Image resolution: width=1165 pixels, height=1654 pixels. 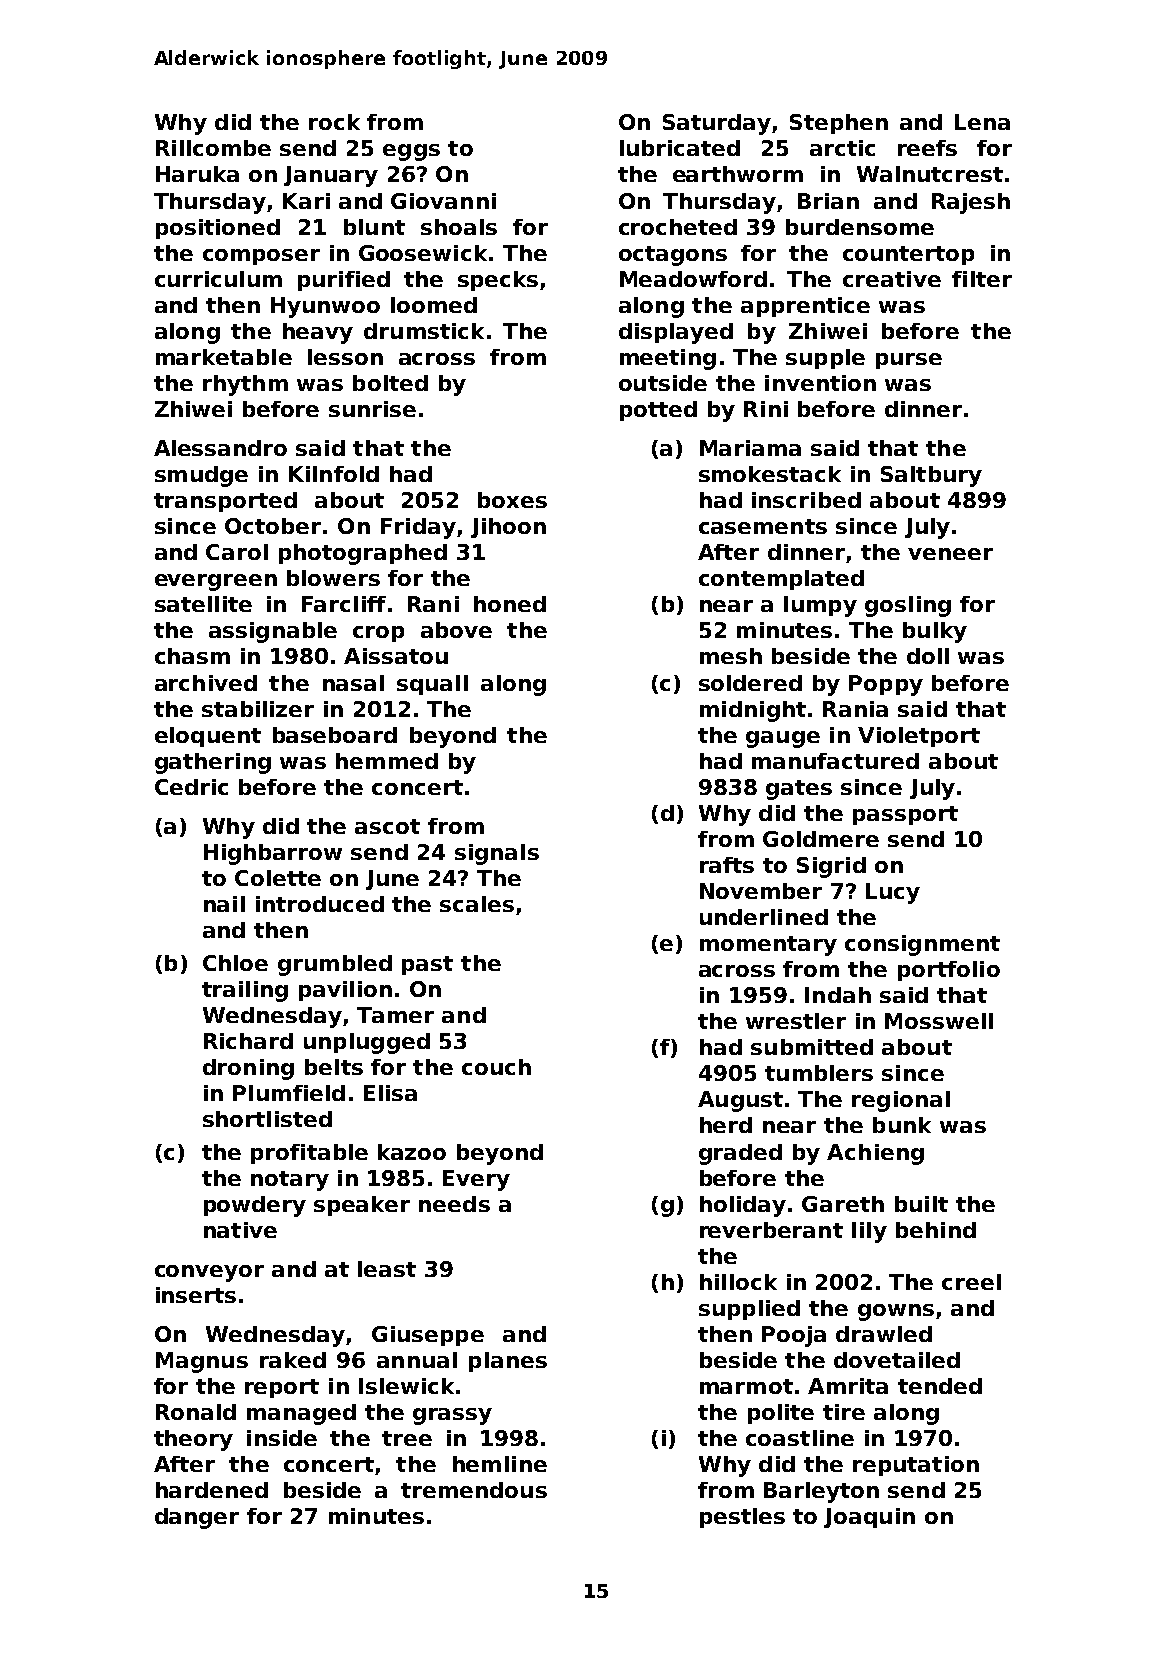 What do you see at coordinates (213, 148) in the screenshot?
I see `Rillcombe` at bounding box center [213, 148].
